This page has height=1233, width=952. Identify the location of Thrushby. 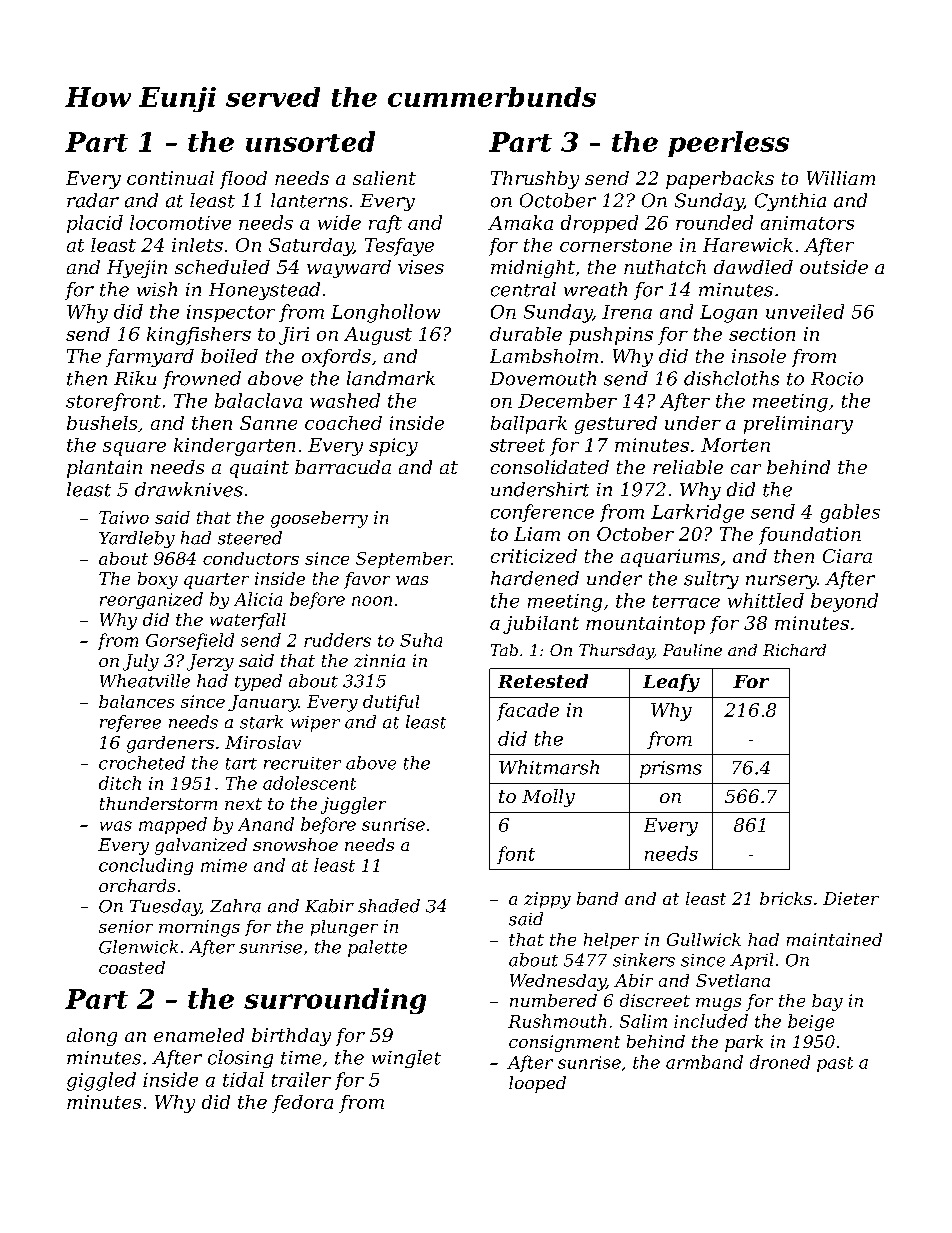
(535, 180).
